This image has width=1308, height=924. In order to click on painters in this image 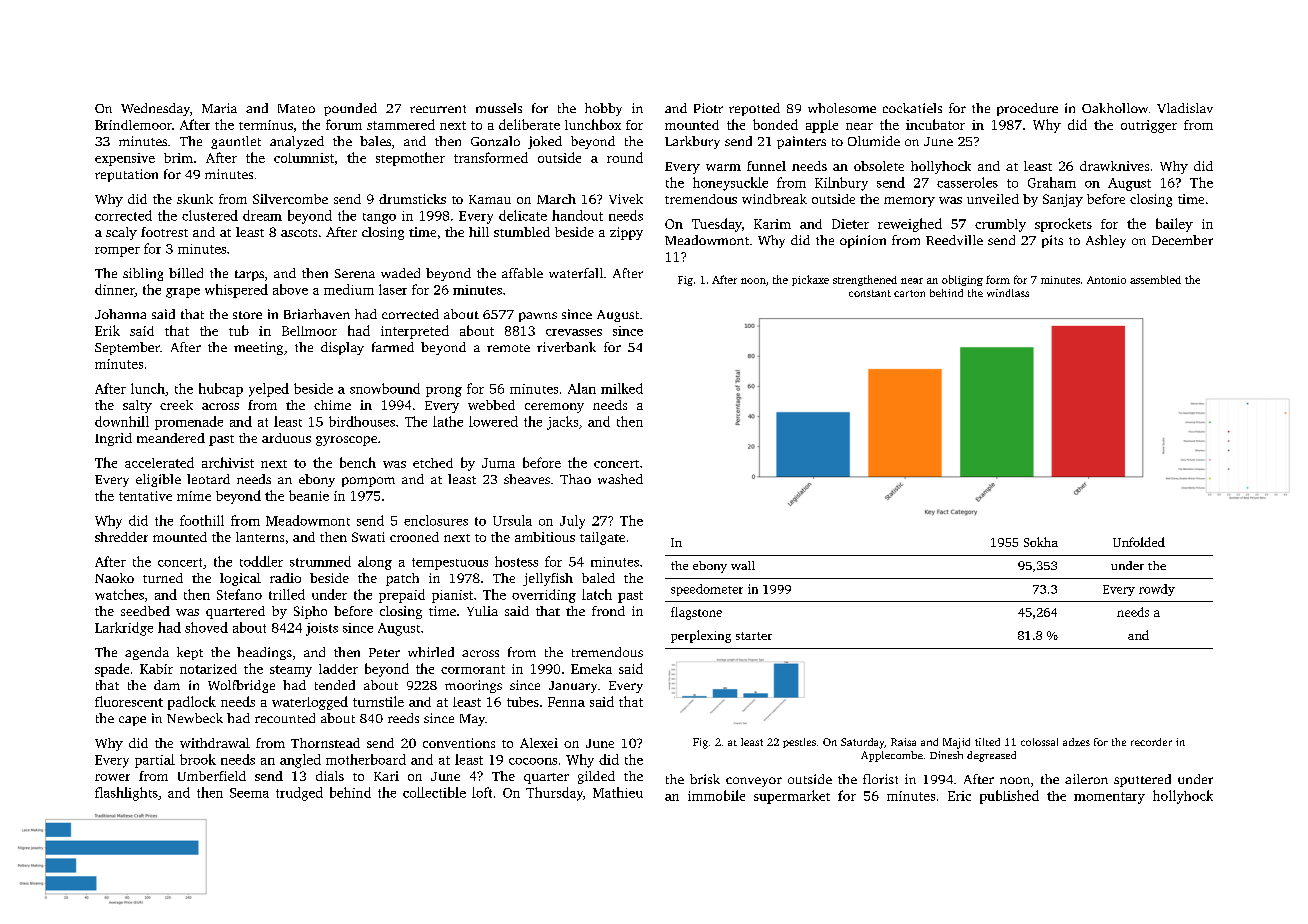, I will do `click(801, 142)`.
